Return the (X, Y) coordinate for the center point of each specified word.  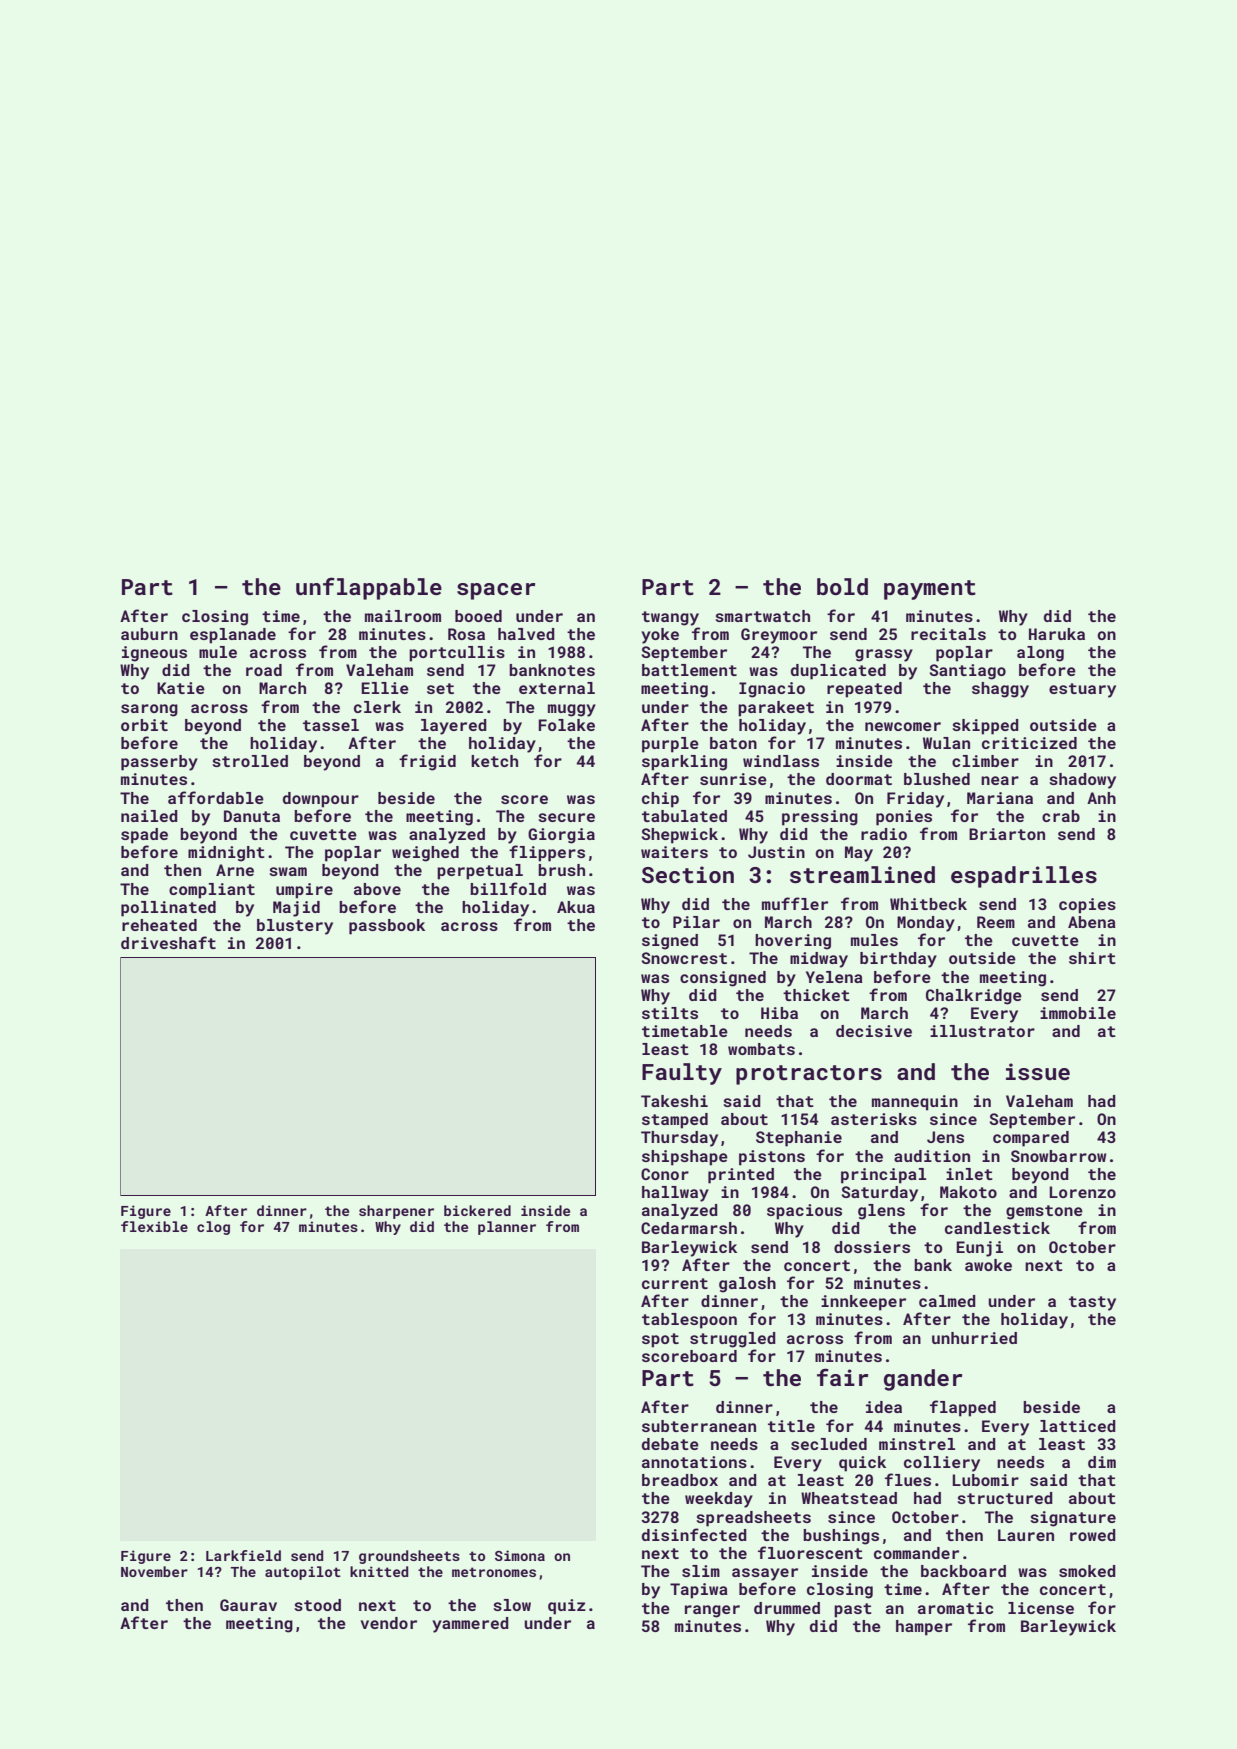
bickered (477, 1210)
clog (213, 1228)
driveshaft (168, 942)
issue (1038, 1071)
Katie (181, 688)
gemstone (1044, 1212)
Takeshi (674, 1101)
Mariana (1000, 798)
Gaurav (248, 1605)
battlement (689, 670)
